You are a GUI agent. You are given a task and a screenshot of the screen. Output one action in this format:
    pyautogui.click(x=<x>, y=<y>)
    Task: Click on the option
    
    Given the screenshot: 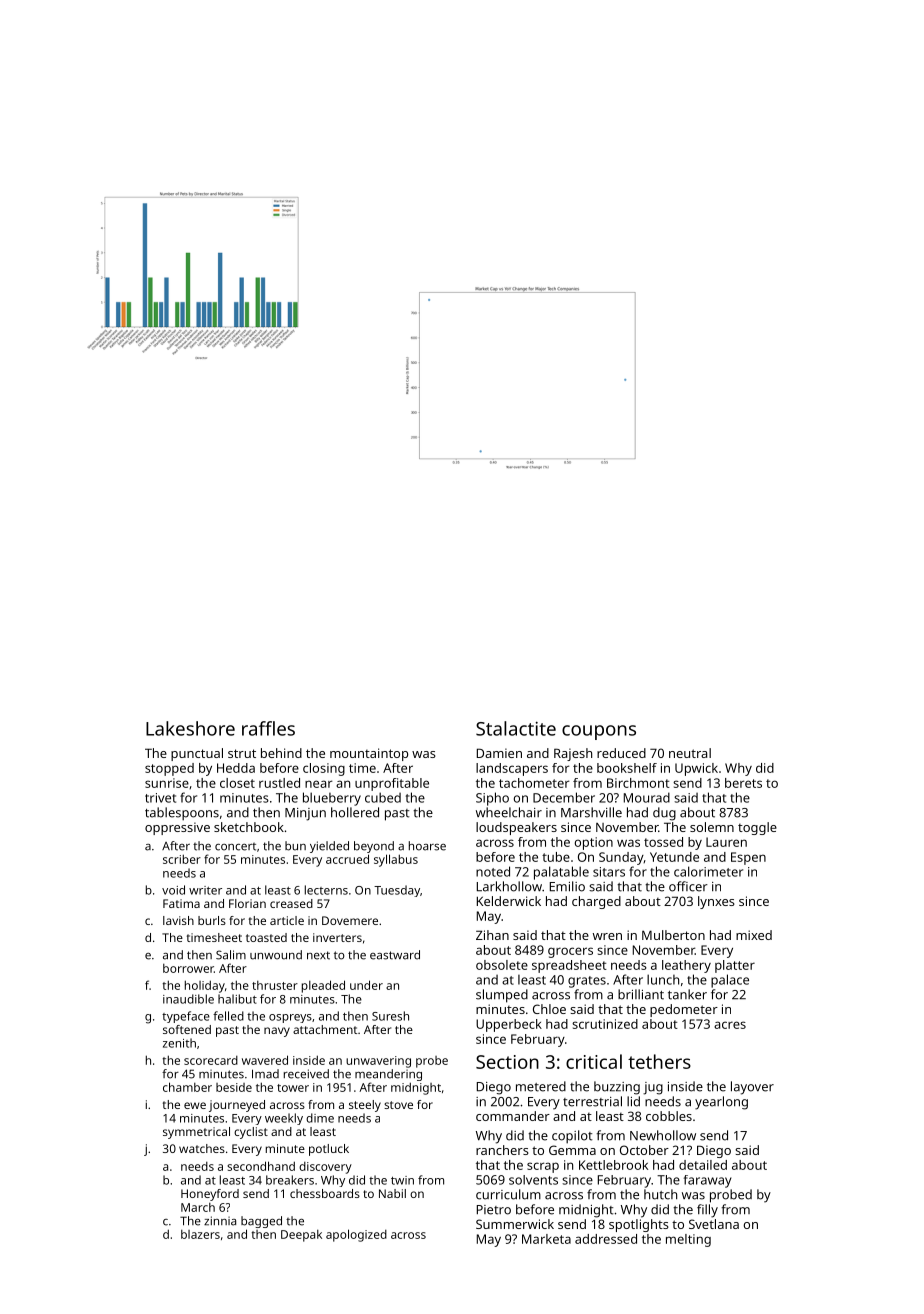 What is the action you would take?
    pyautogui.click(x=593, y=843)
